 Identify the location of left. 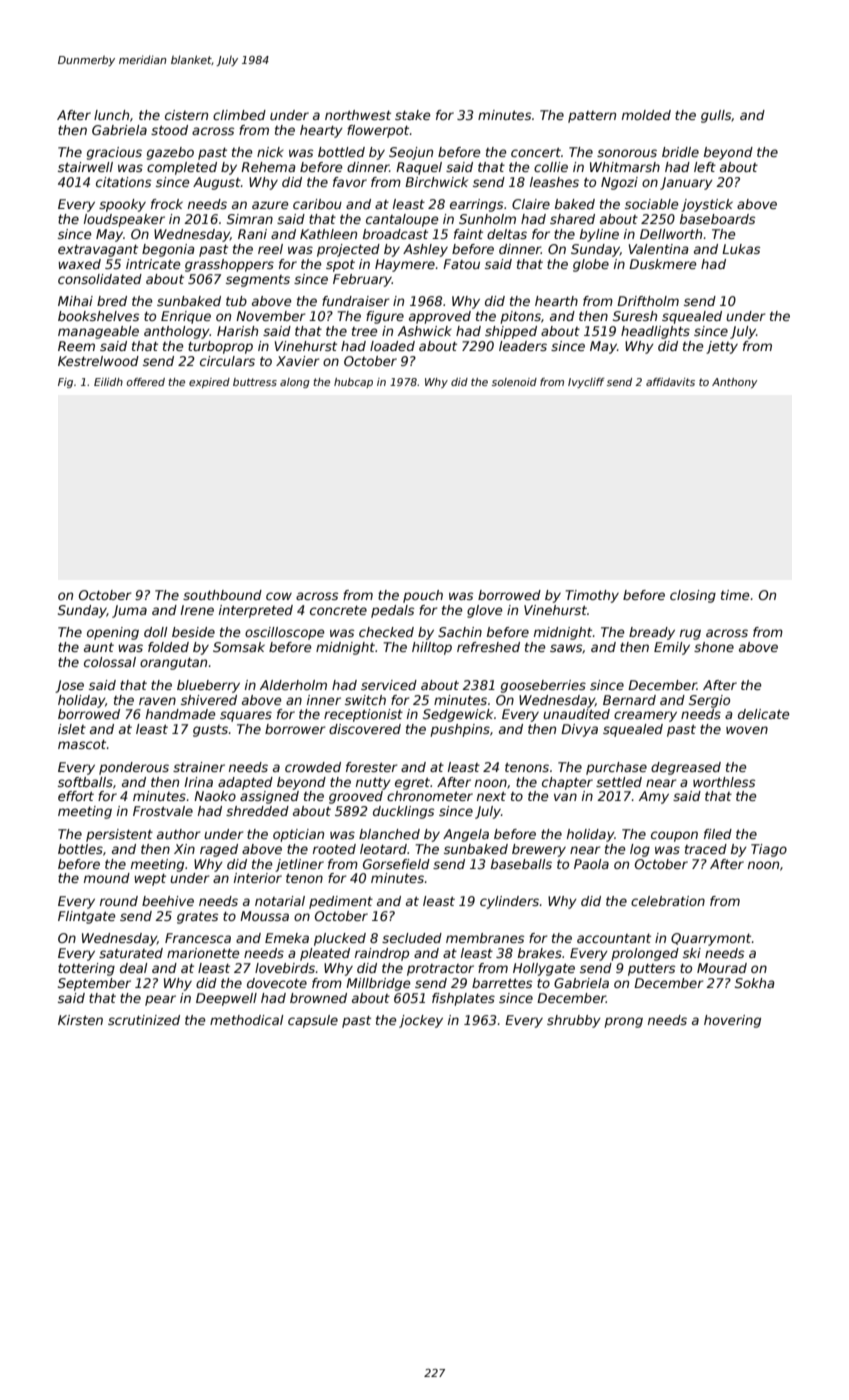
(705, 167).
